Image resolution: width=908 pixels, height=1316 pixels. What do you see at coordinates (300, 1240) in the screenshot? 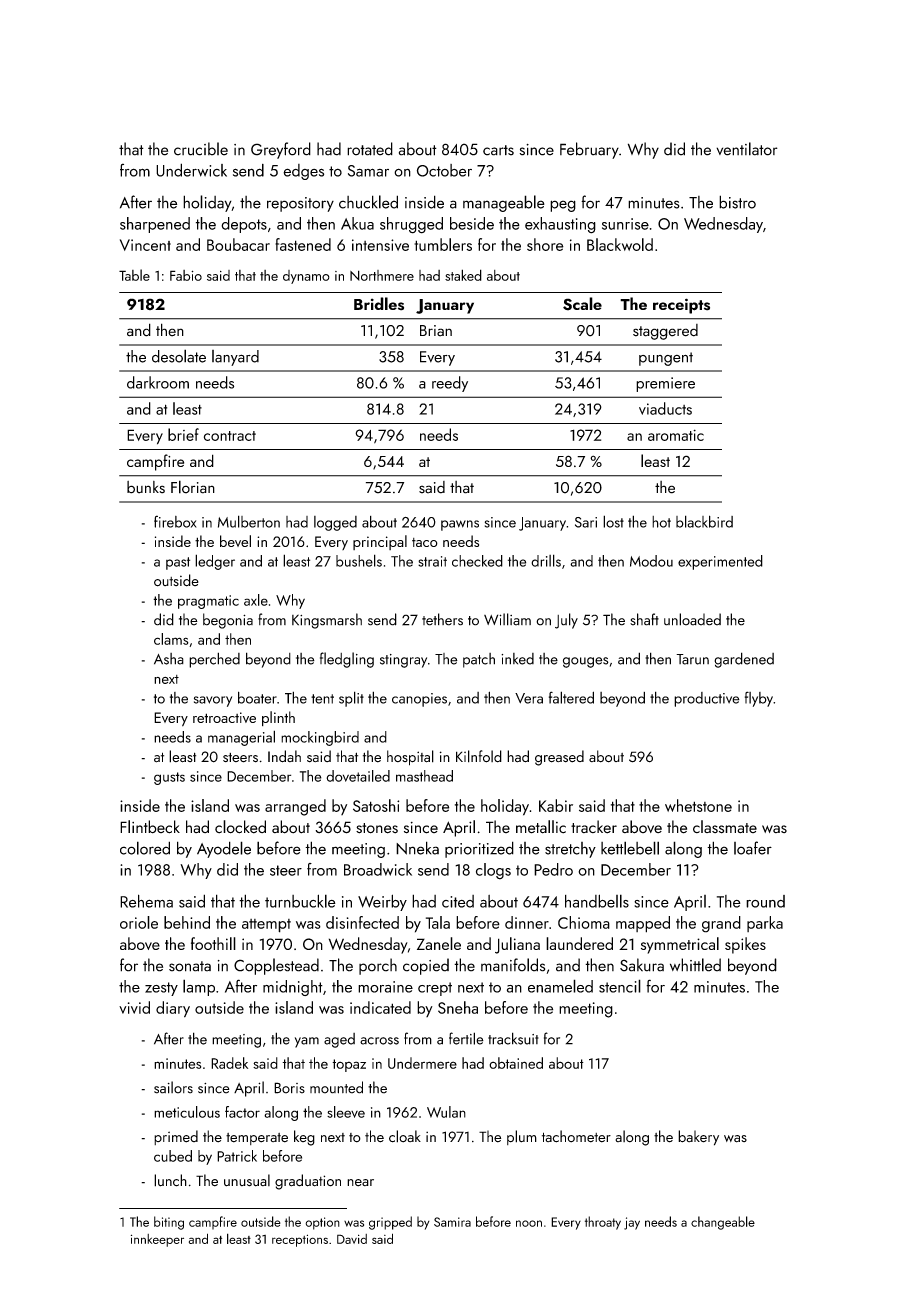
I see `receptions` at bounding box center [300, 1240].
